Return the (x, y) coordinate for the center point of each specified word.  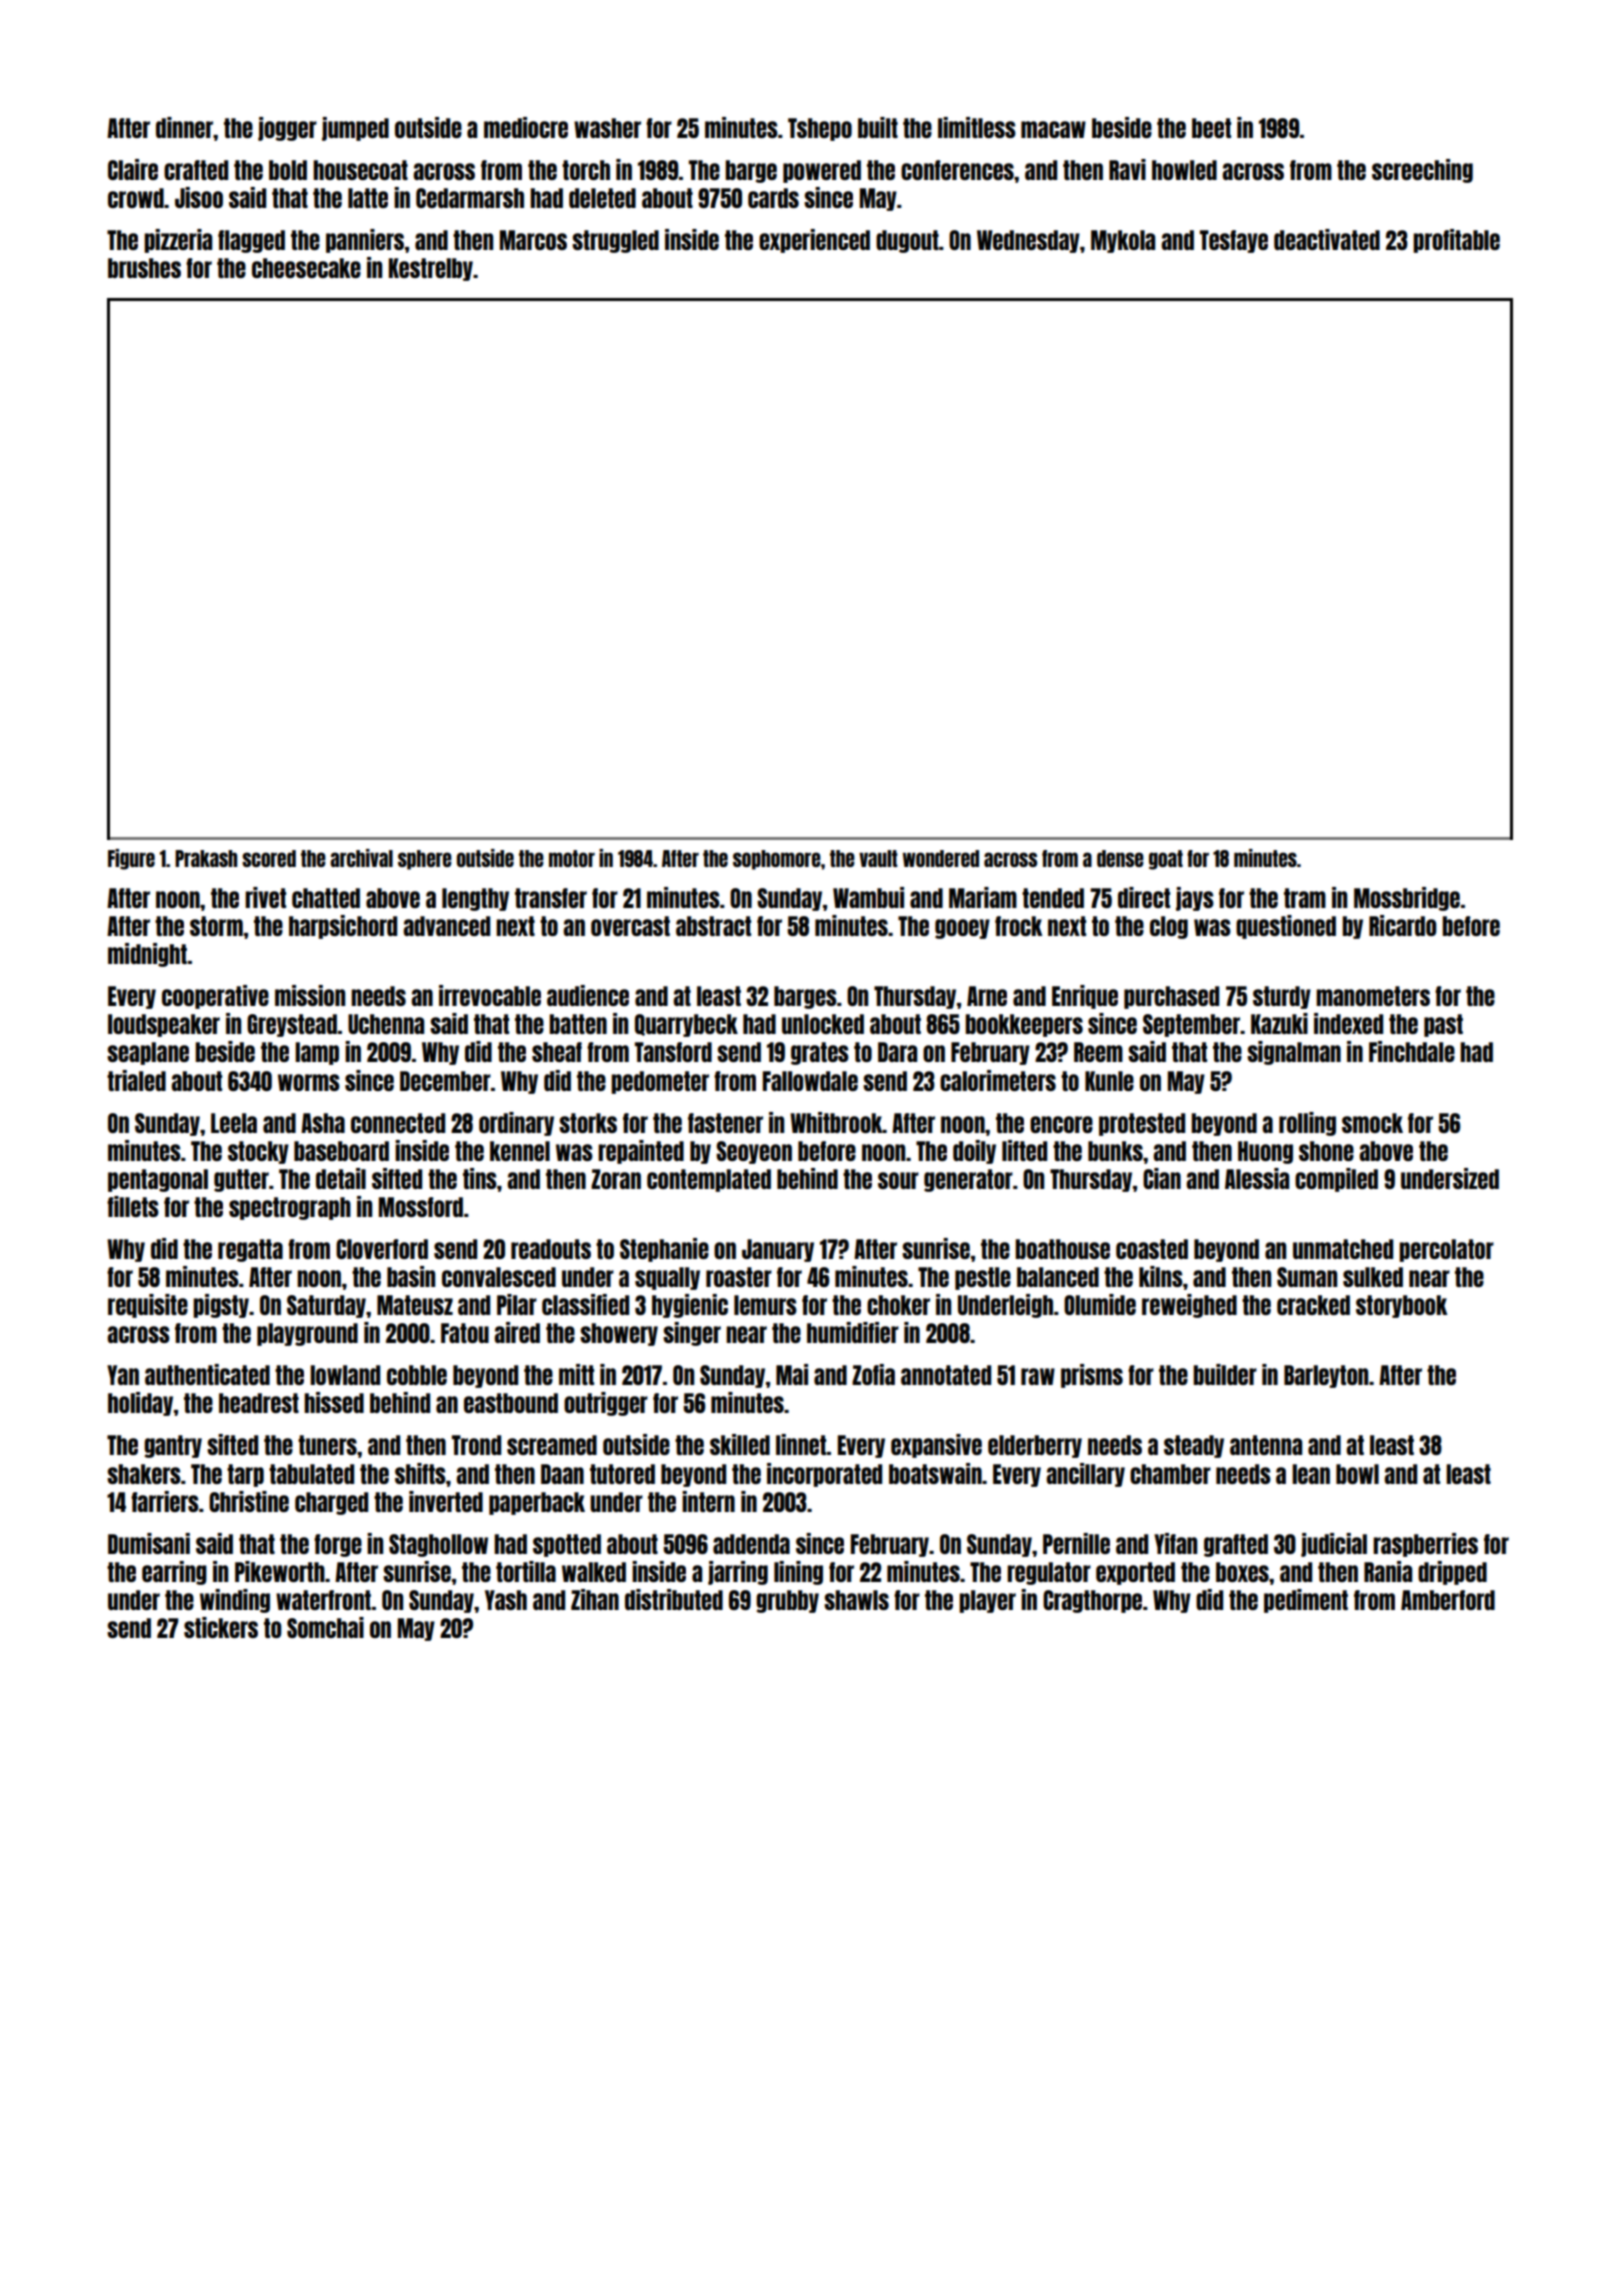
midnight (147, 955)
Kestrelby (431, 269)
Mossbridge (1407, 899)
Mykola (1123, 241)
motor (572, 858)
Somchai (325, 1627)
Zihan (595, 1599)
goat (1166, 860)
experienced (814, 241)
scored (269, 858)
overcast (630, 926)
